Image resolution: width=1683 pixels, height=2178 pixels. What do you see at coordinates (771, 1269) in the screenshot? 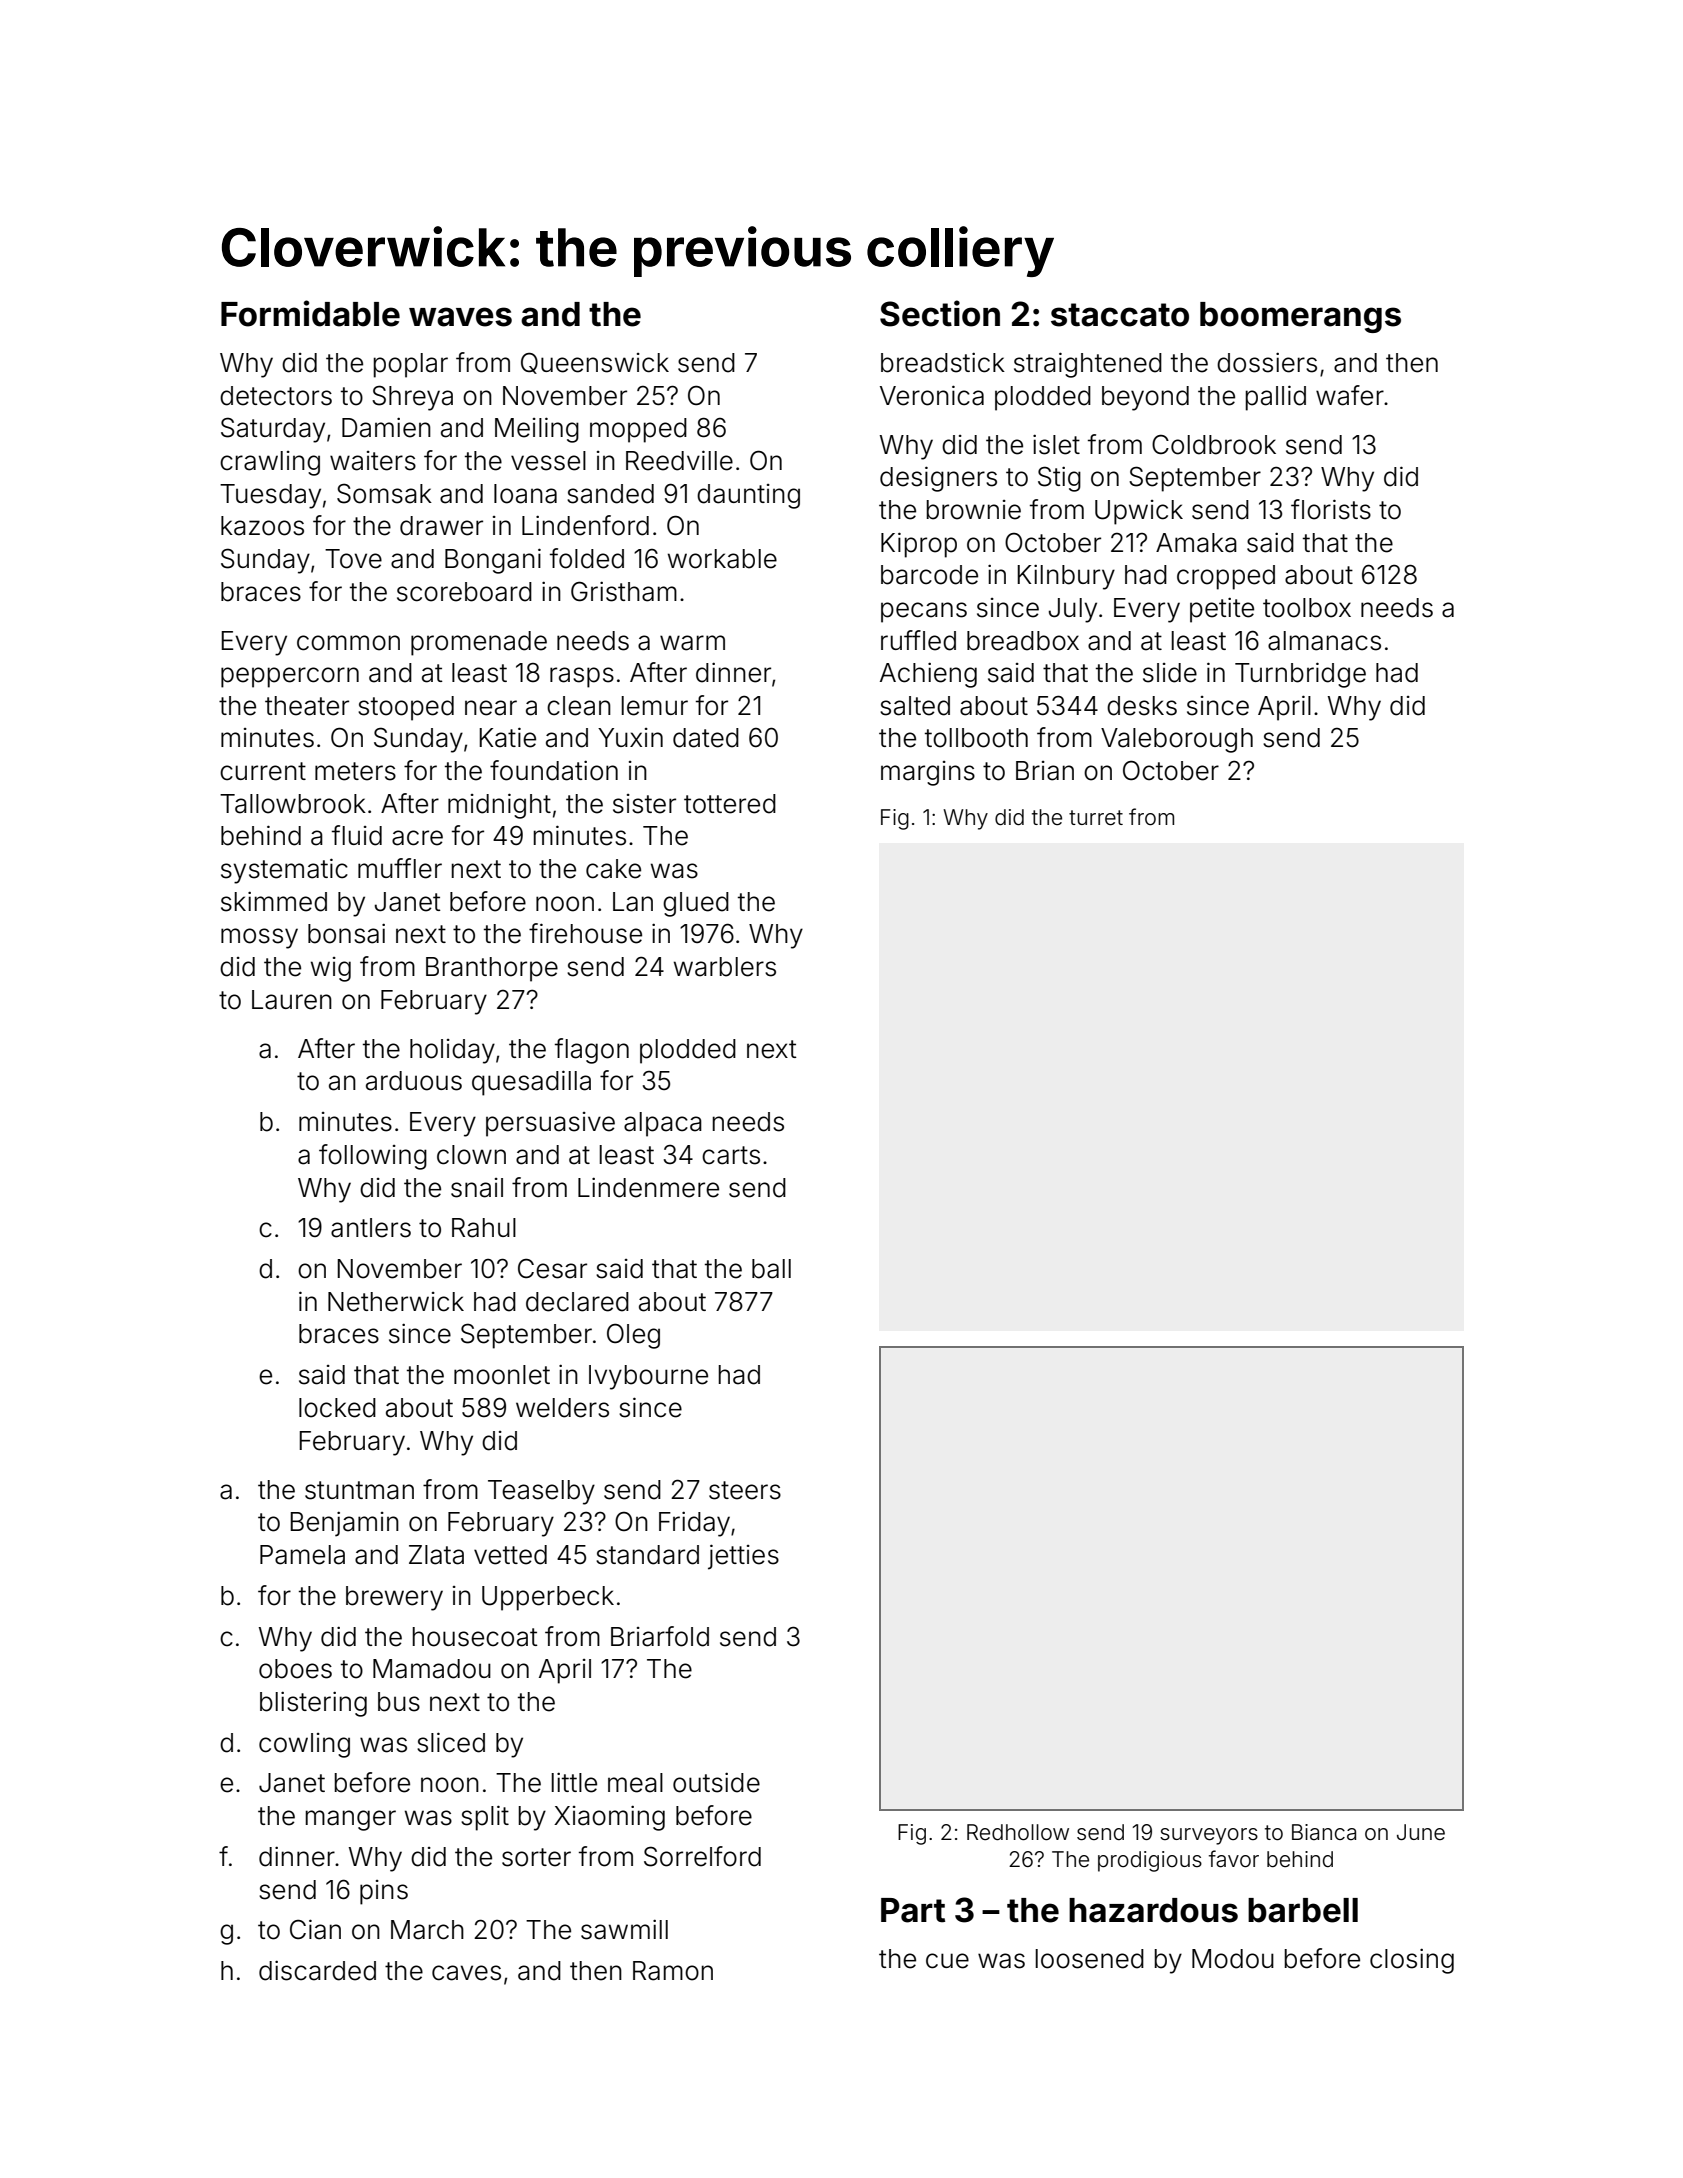
I see `ball` at bounding box center [771, 1269].
